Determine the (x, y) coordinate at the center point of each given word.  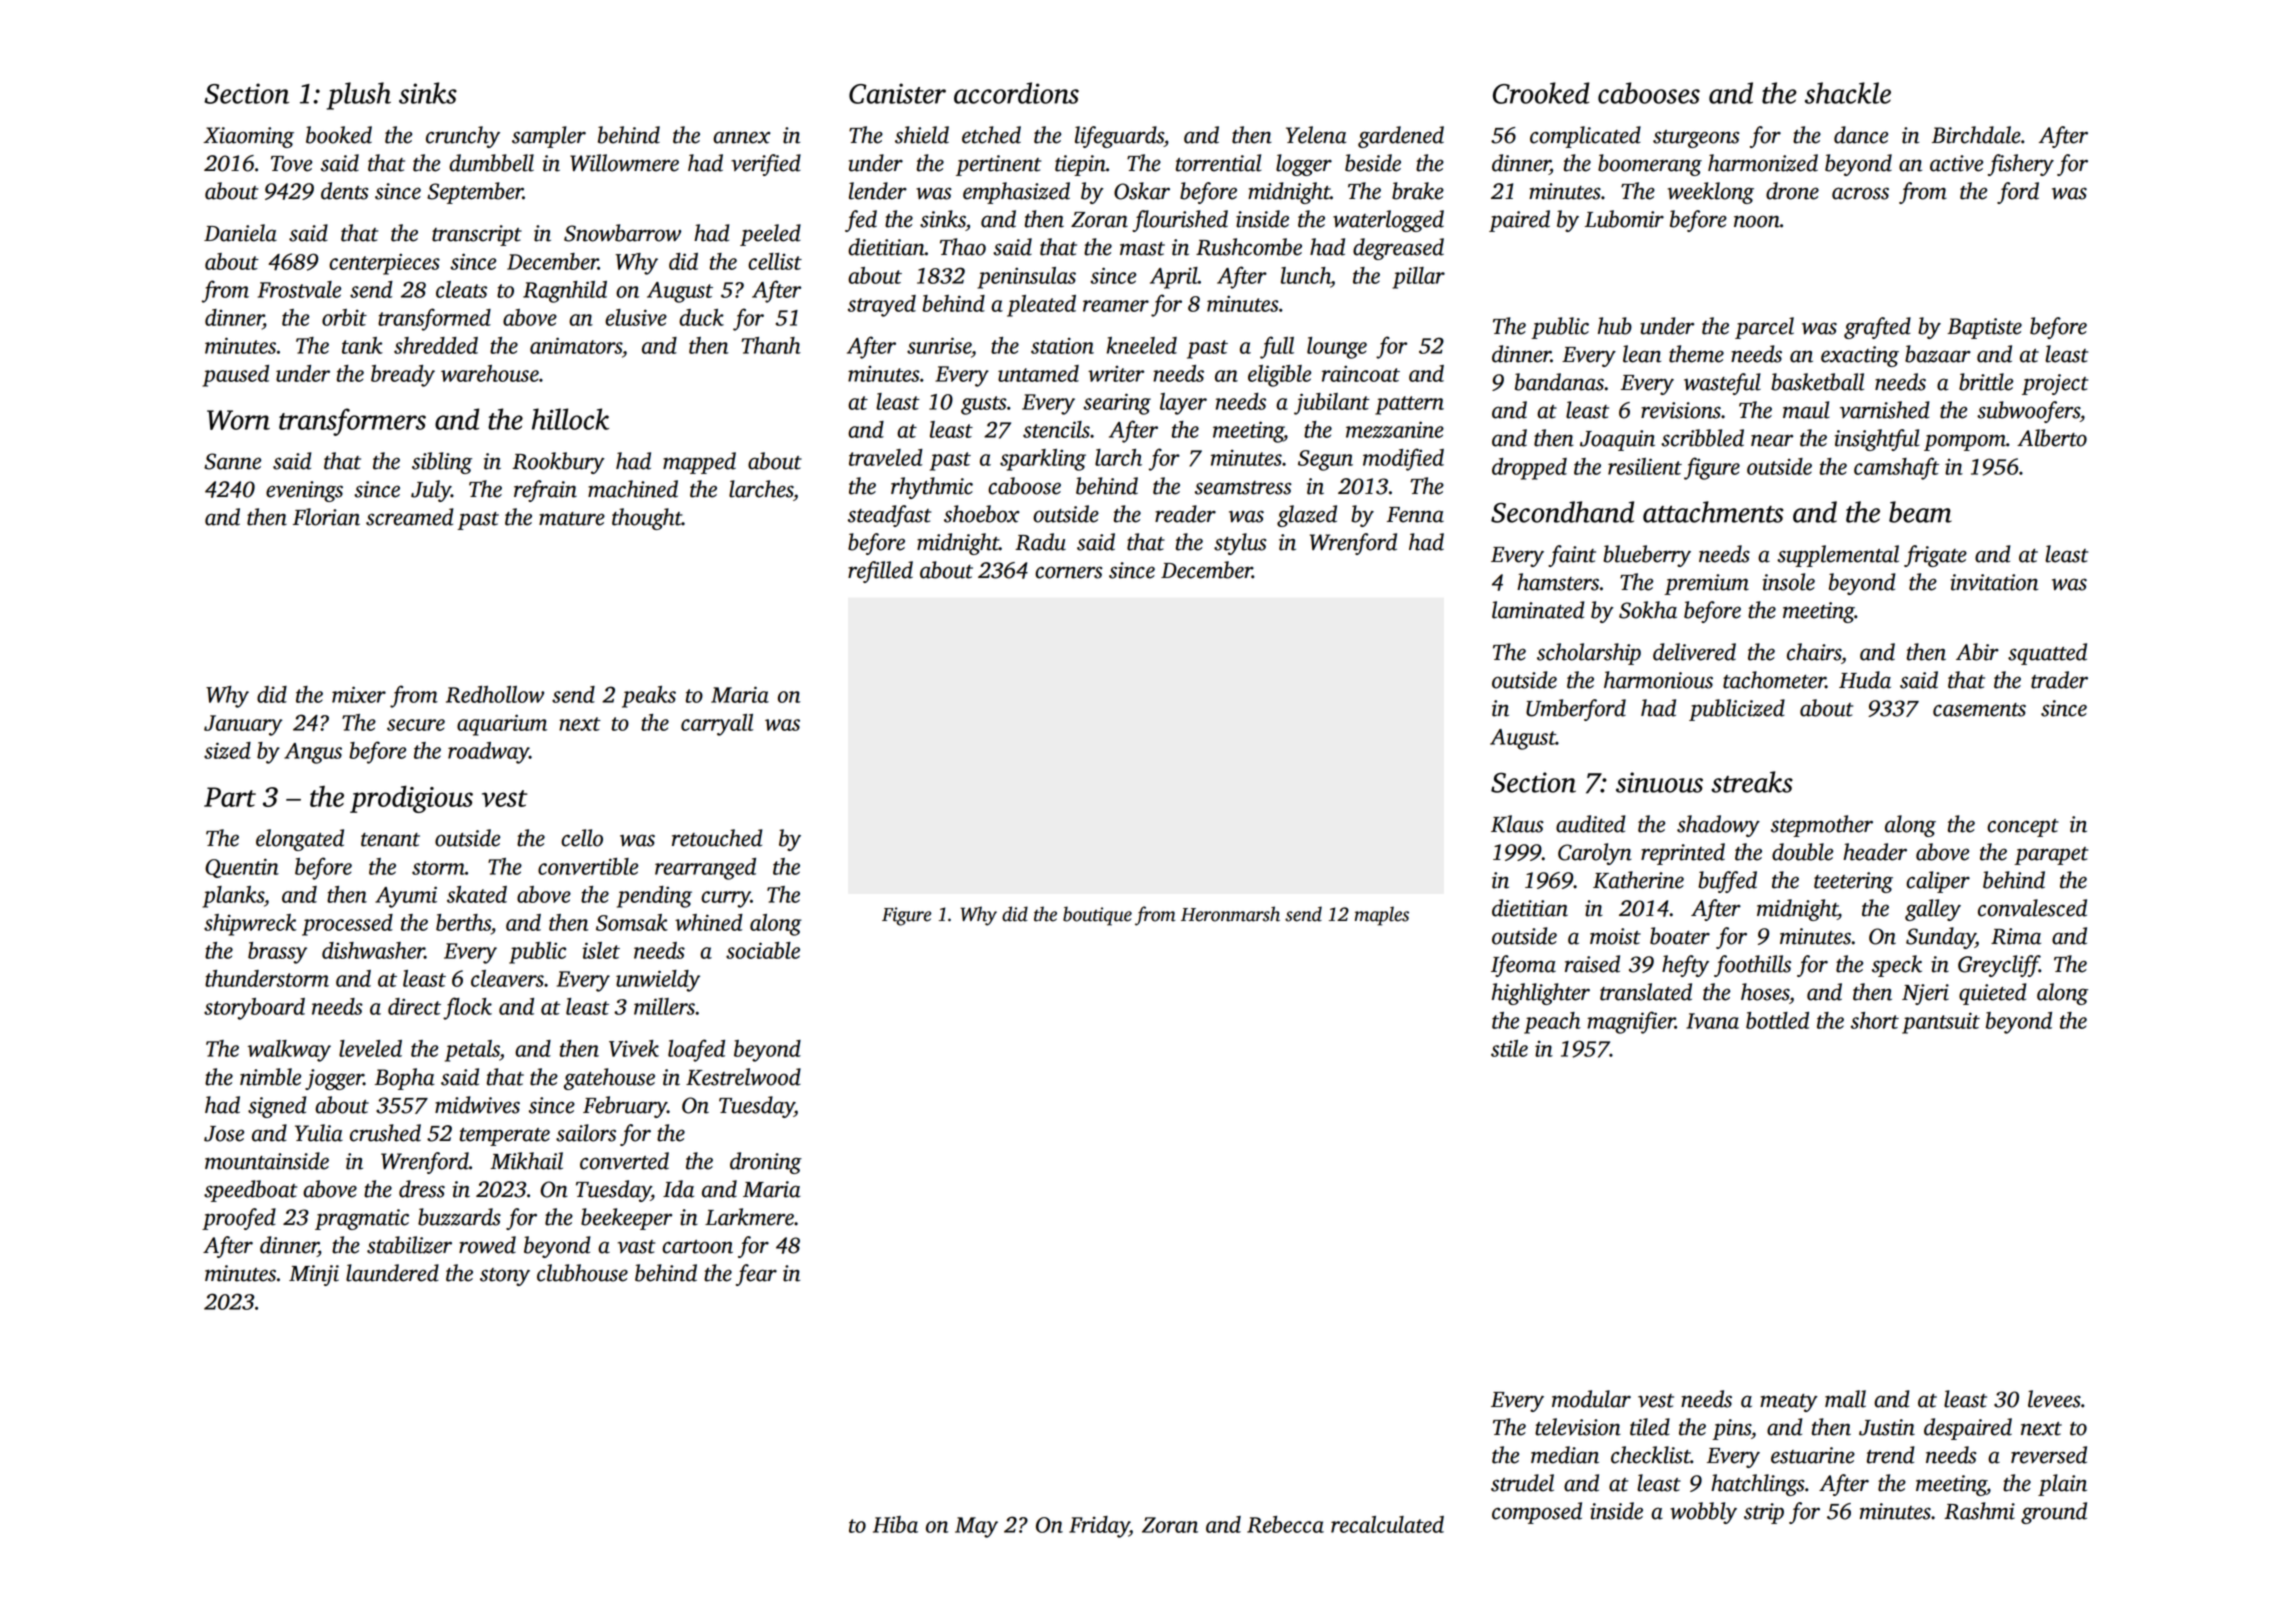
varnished (1884, 410)
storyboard (254, 1009)
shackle (1848, 93)
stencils (1056, 429)
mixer (359, 694)
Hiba (895, 1524)
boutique (1097, 916)
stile (1509, 1048)
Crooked (1541, 93)
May (976, 1527)
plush (359, 96)
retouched (717, 838)
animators (576, 345)
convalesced (2032, 908)
